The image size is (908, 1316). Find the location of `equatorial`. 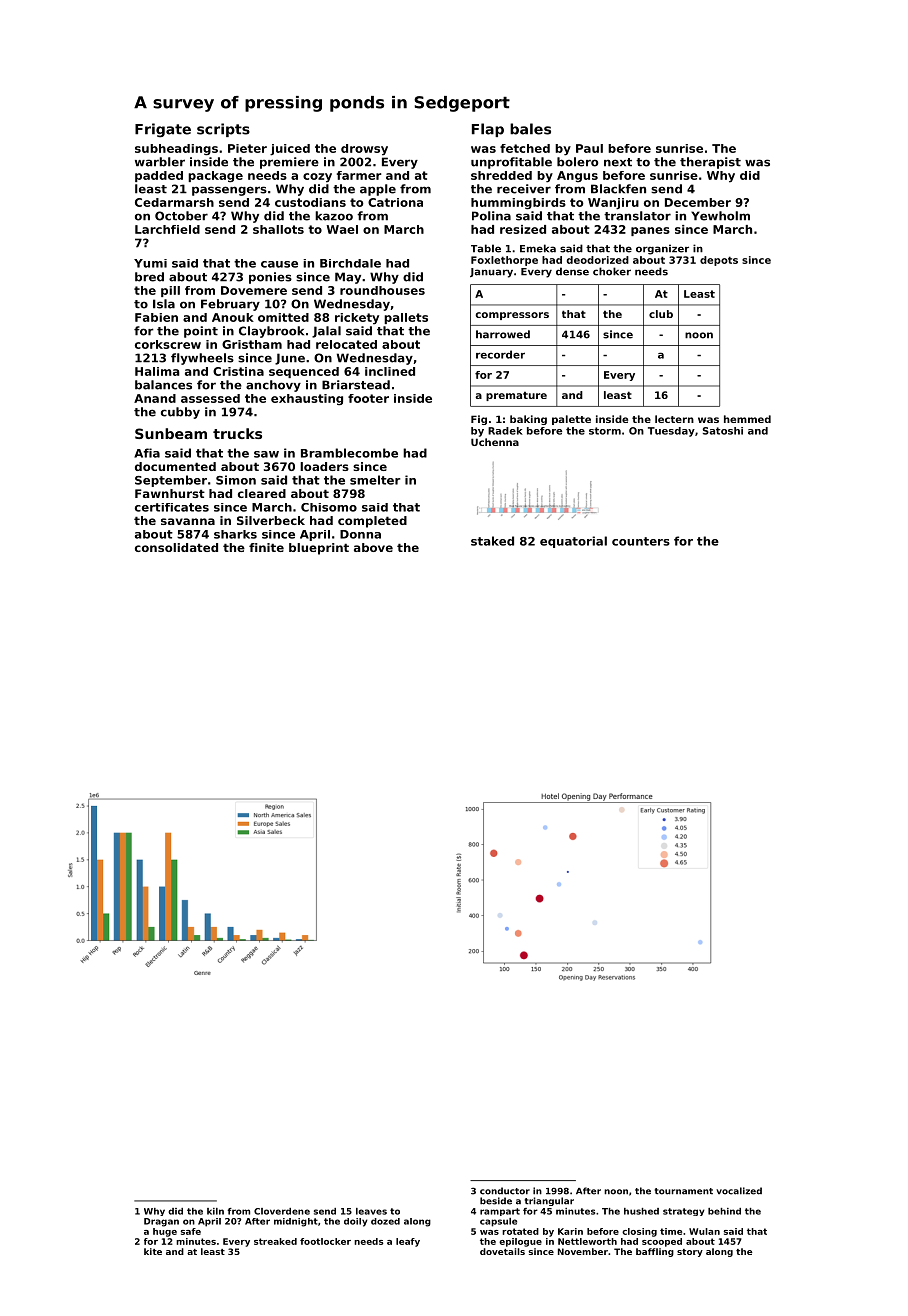

equatorial is located at coordinates (573, 542).
